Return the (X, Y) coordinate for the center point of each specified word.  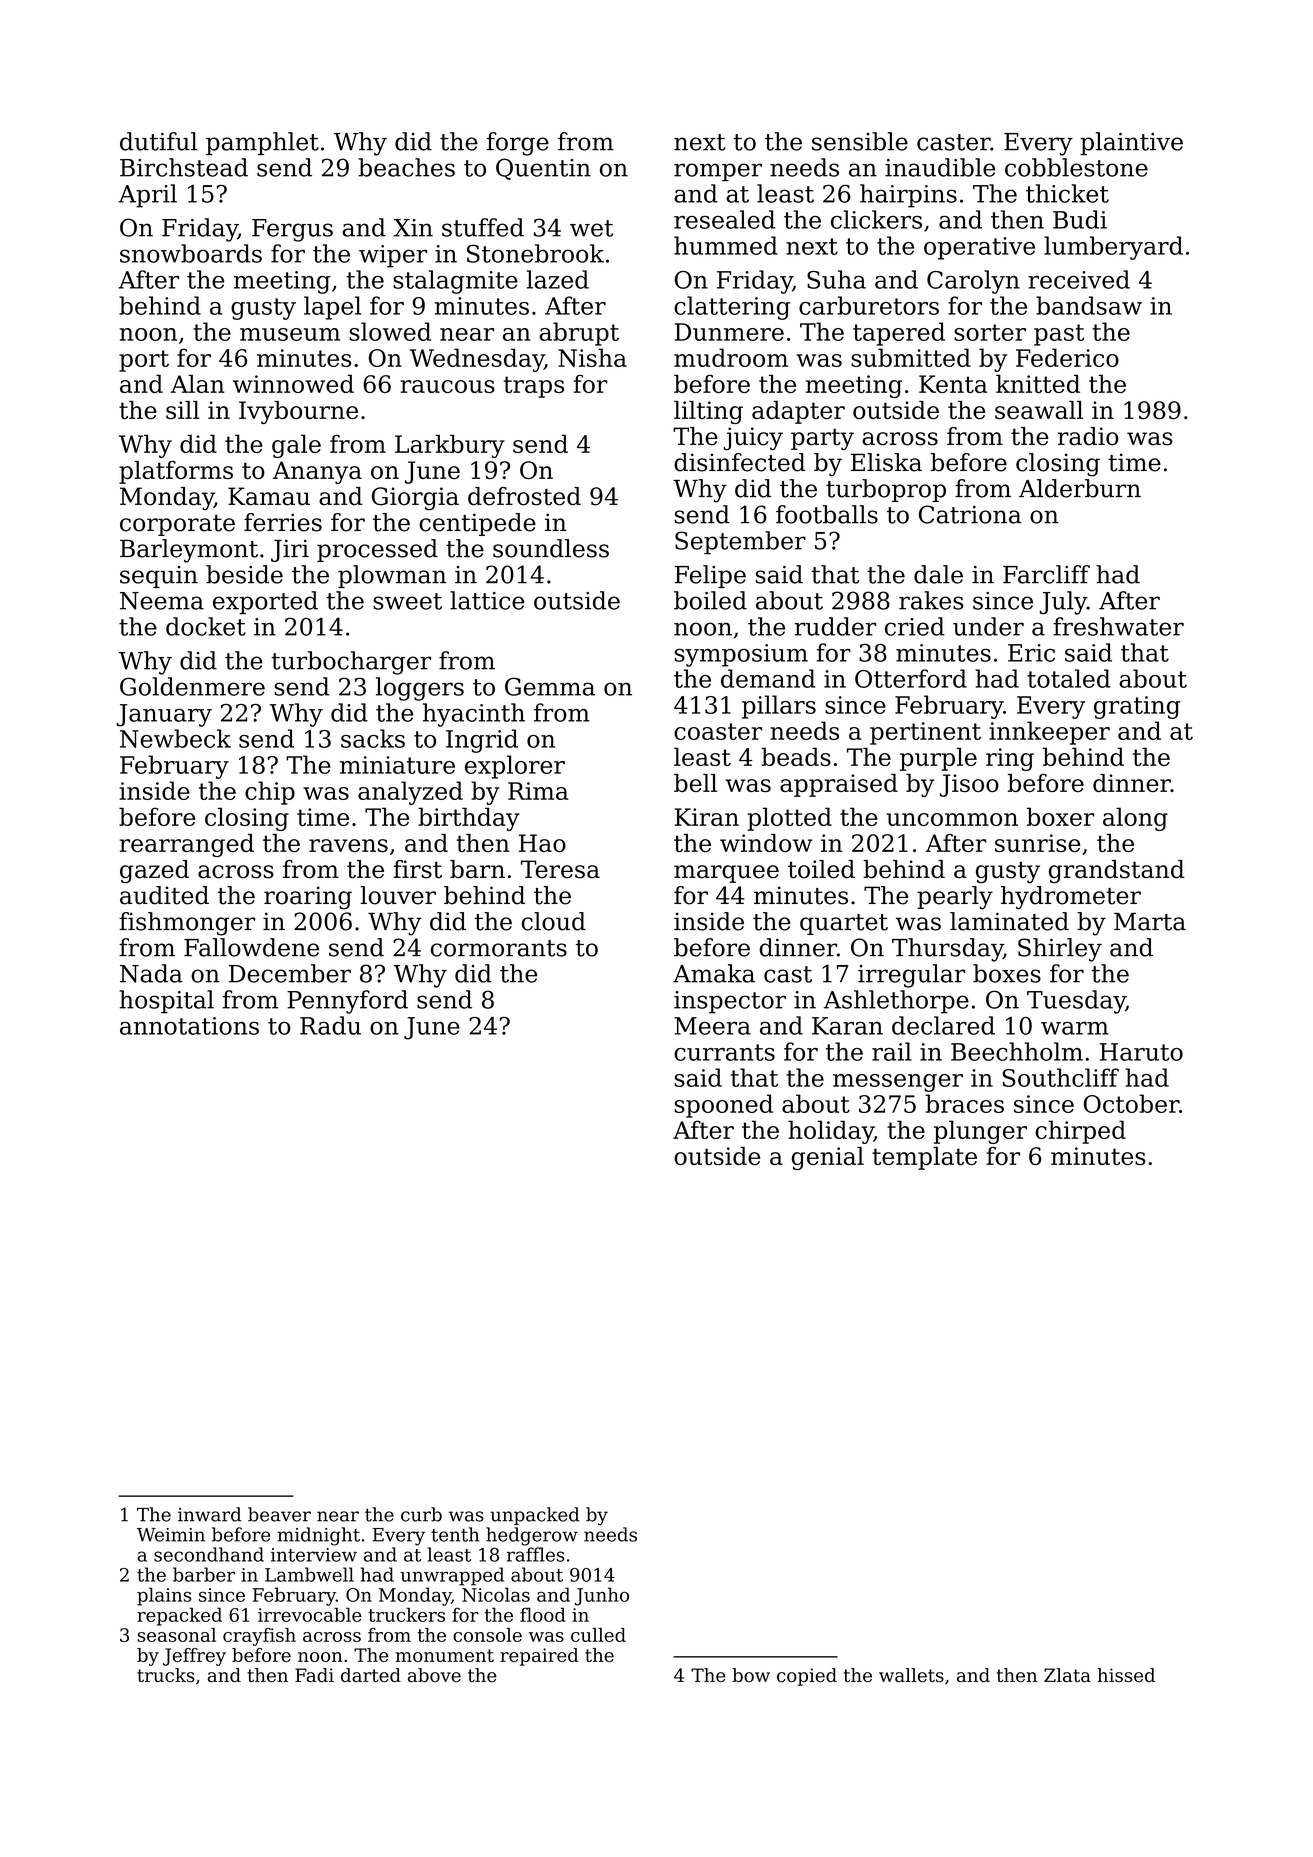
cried (915, 626)
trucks (166, 1675)
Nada (151, 973)
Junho (602, 1596)
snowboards (191, 253)
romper (718, 172)
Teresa (560, 869)
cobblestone (1076, 167)
